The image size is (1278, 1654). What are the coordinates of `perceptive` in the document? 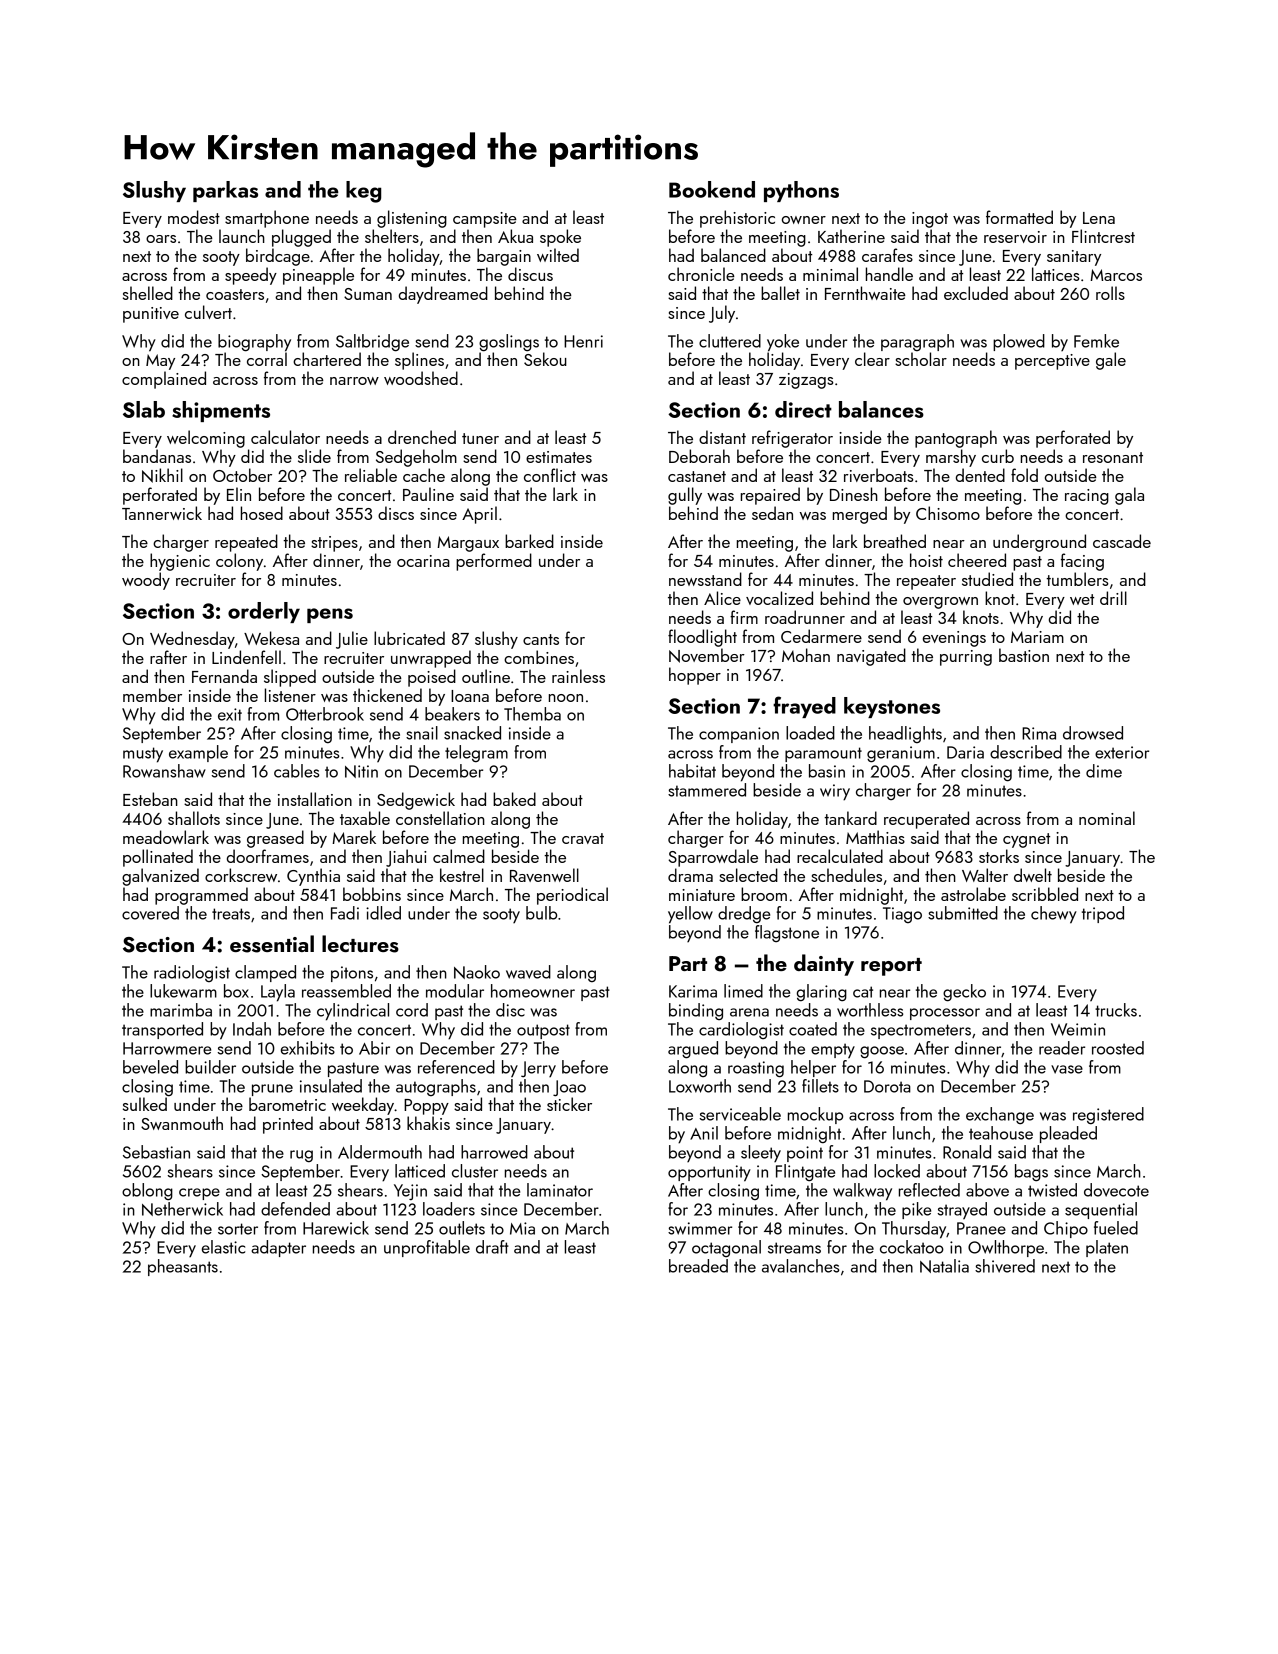 It's located at (1052, 362).
